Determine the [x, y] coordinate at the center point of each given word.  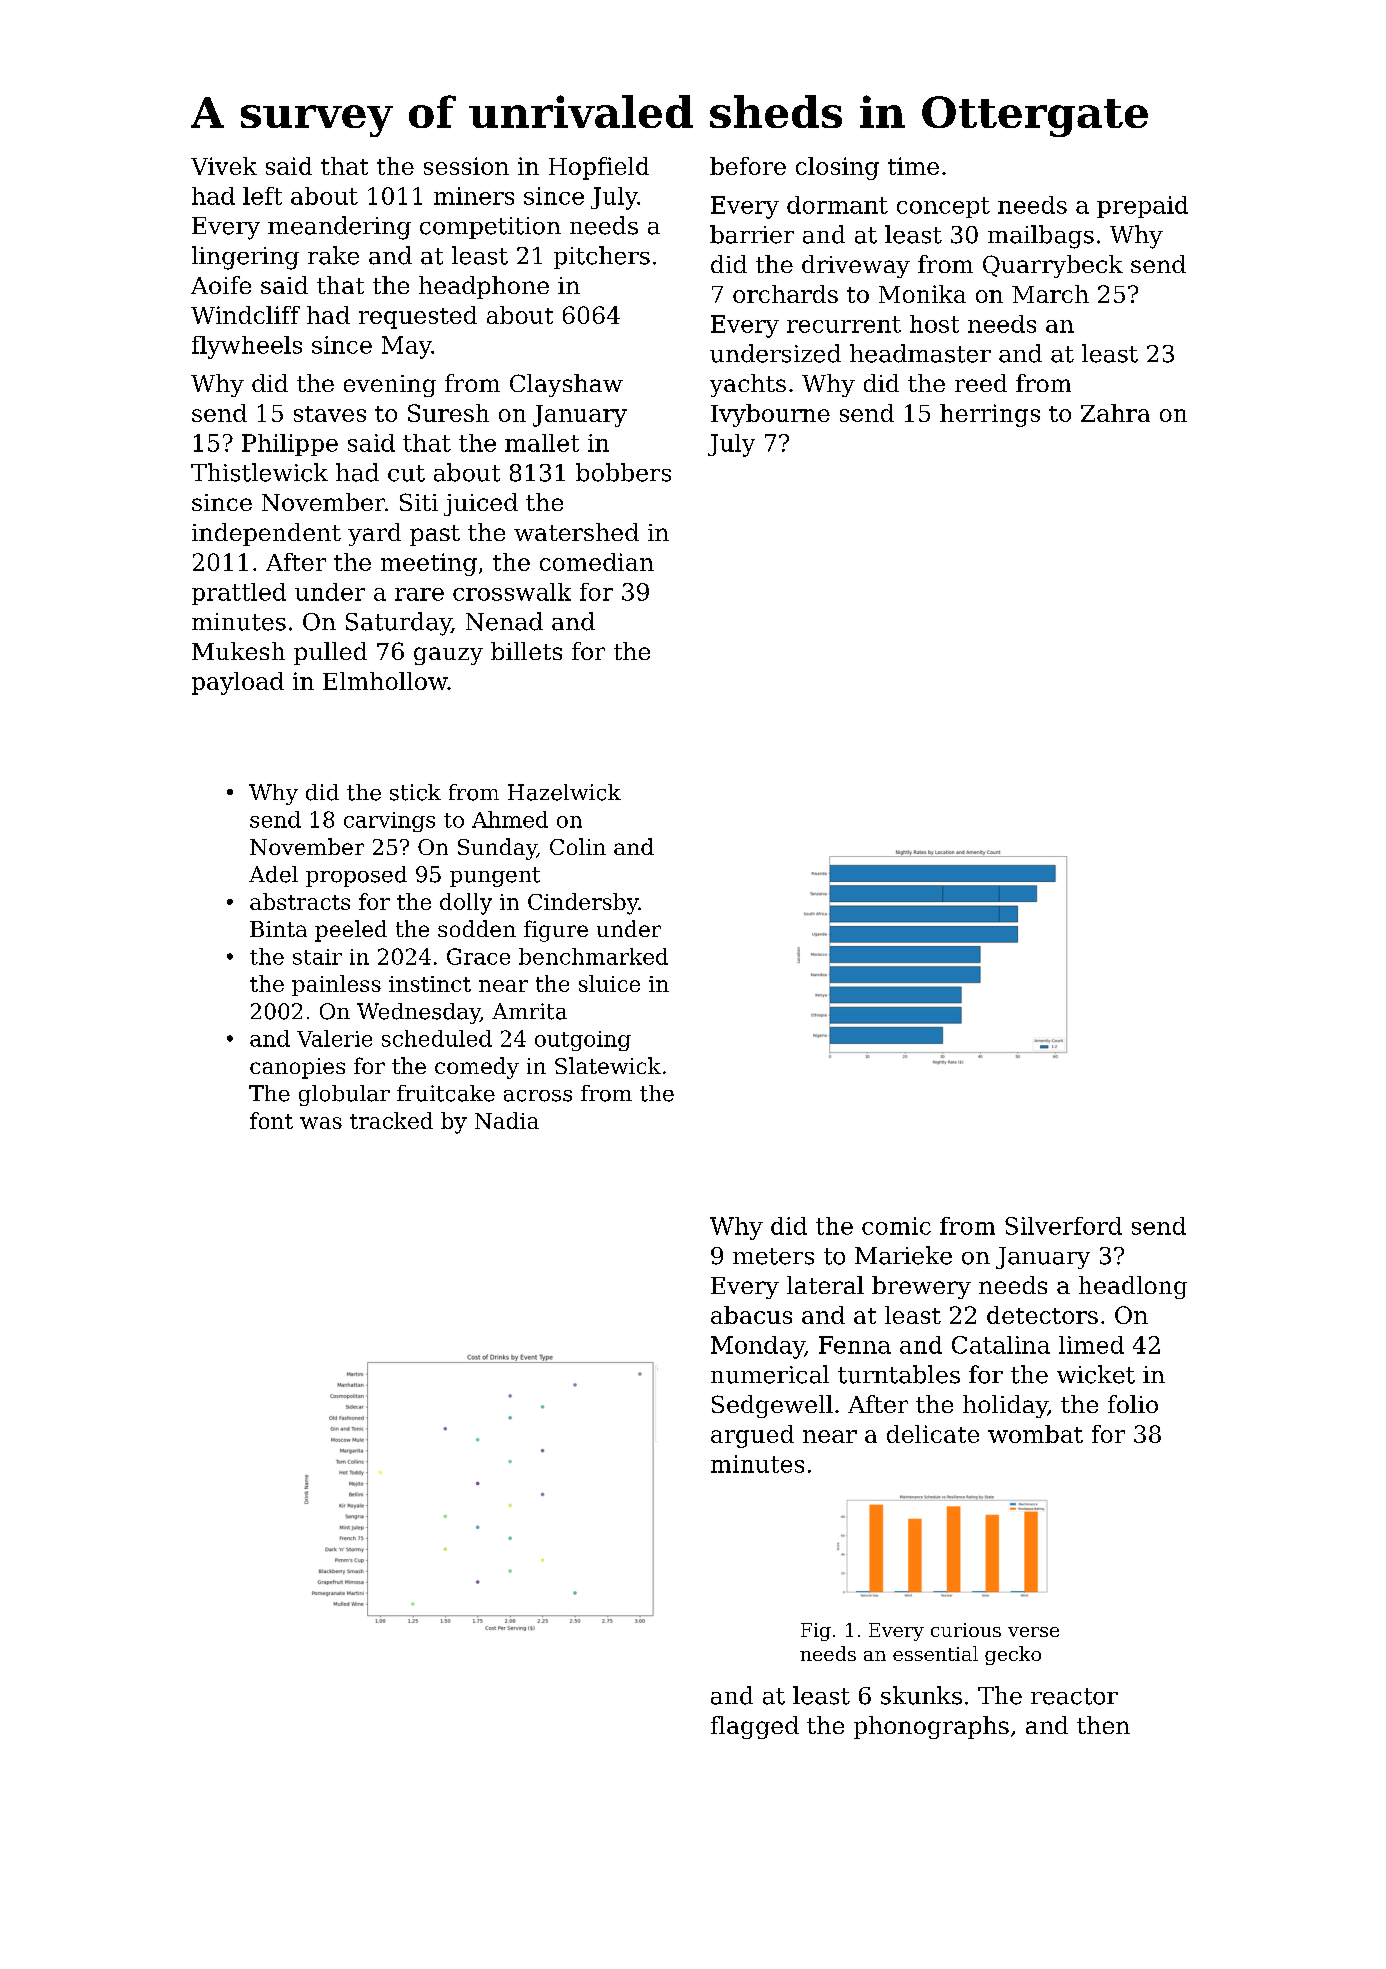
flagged [755, 1727]
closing [837, 168]
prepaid [1142, 207]
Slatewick [608, 1065]
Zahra [1115, 413]
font [271, 1120]
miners [474, 196]
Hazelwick [564, 792]
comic [896, 1226]
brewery [921, 1287]
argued [752, 1436]
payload [238, 683]
